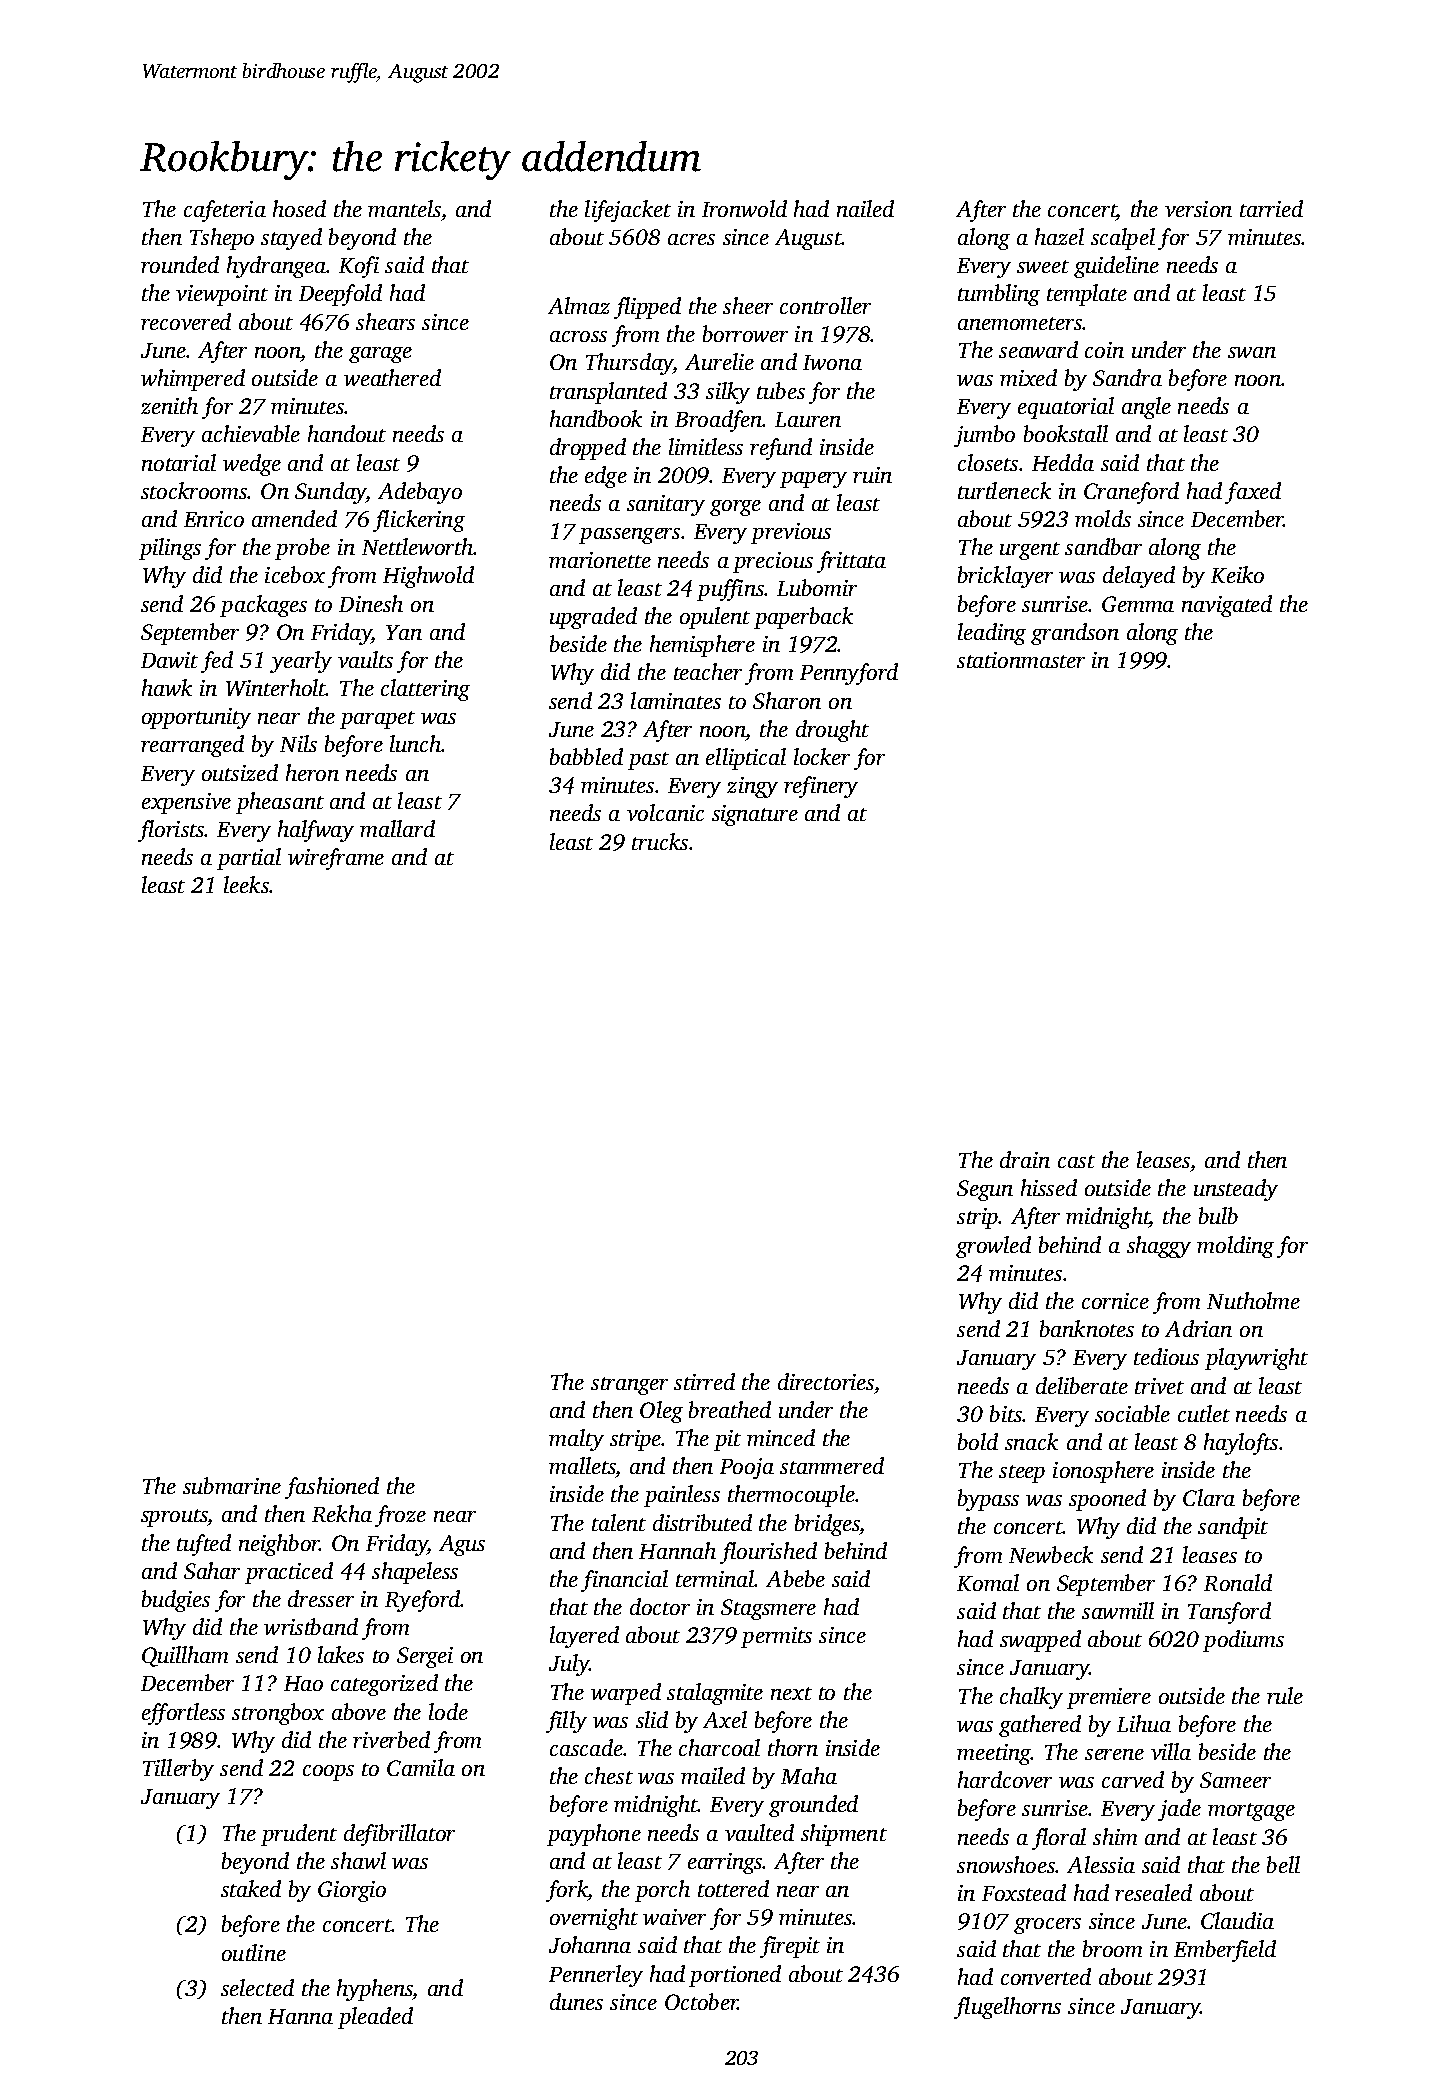  What do you see at coordinates (375, 2018) in the document?
I see `pleaded` at bounding box center [375, 2018].
